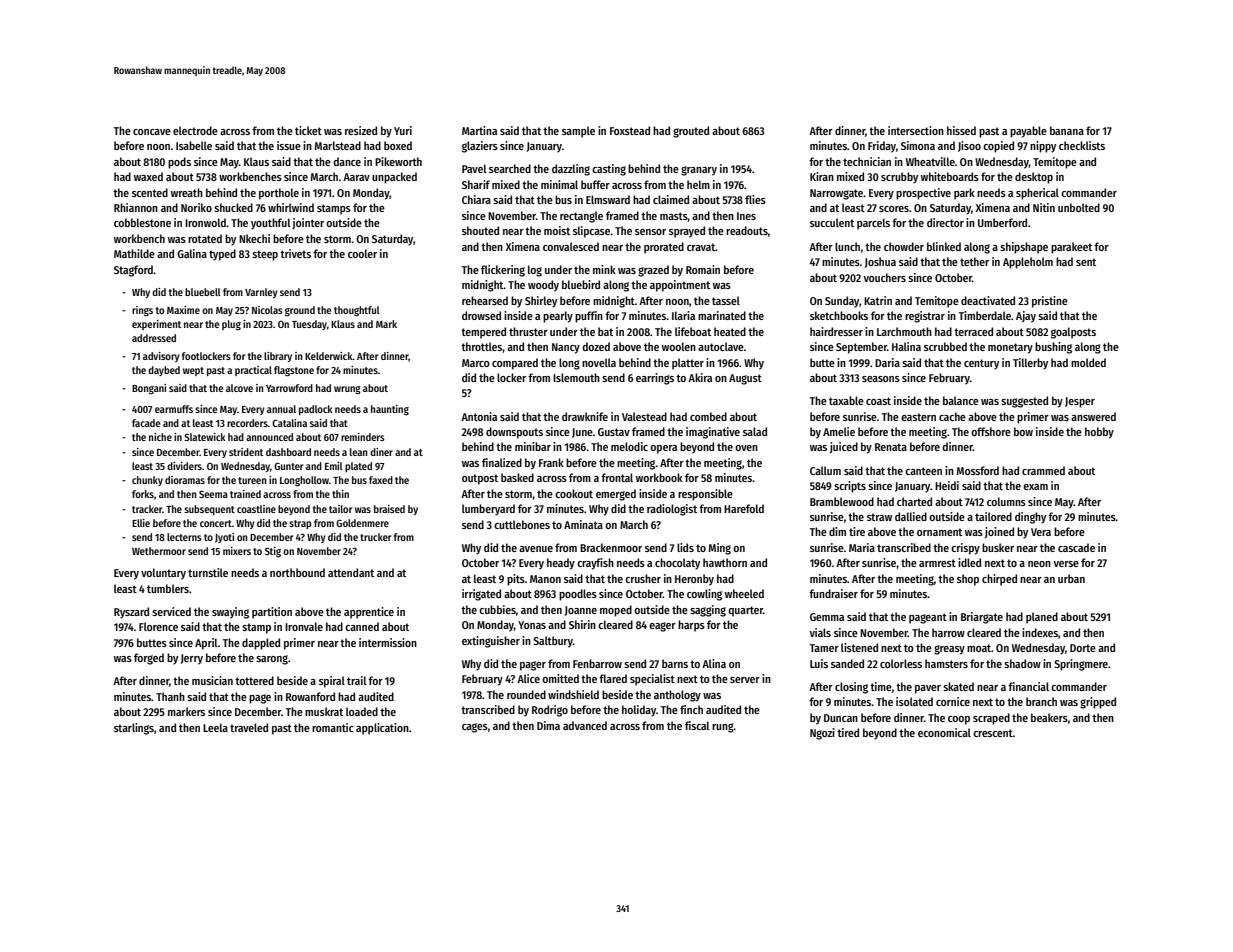  Describe the element at coordinates (755, 199) in the screenshot. I see `flies` at that location.
